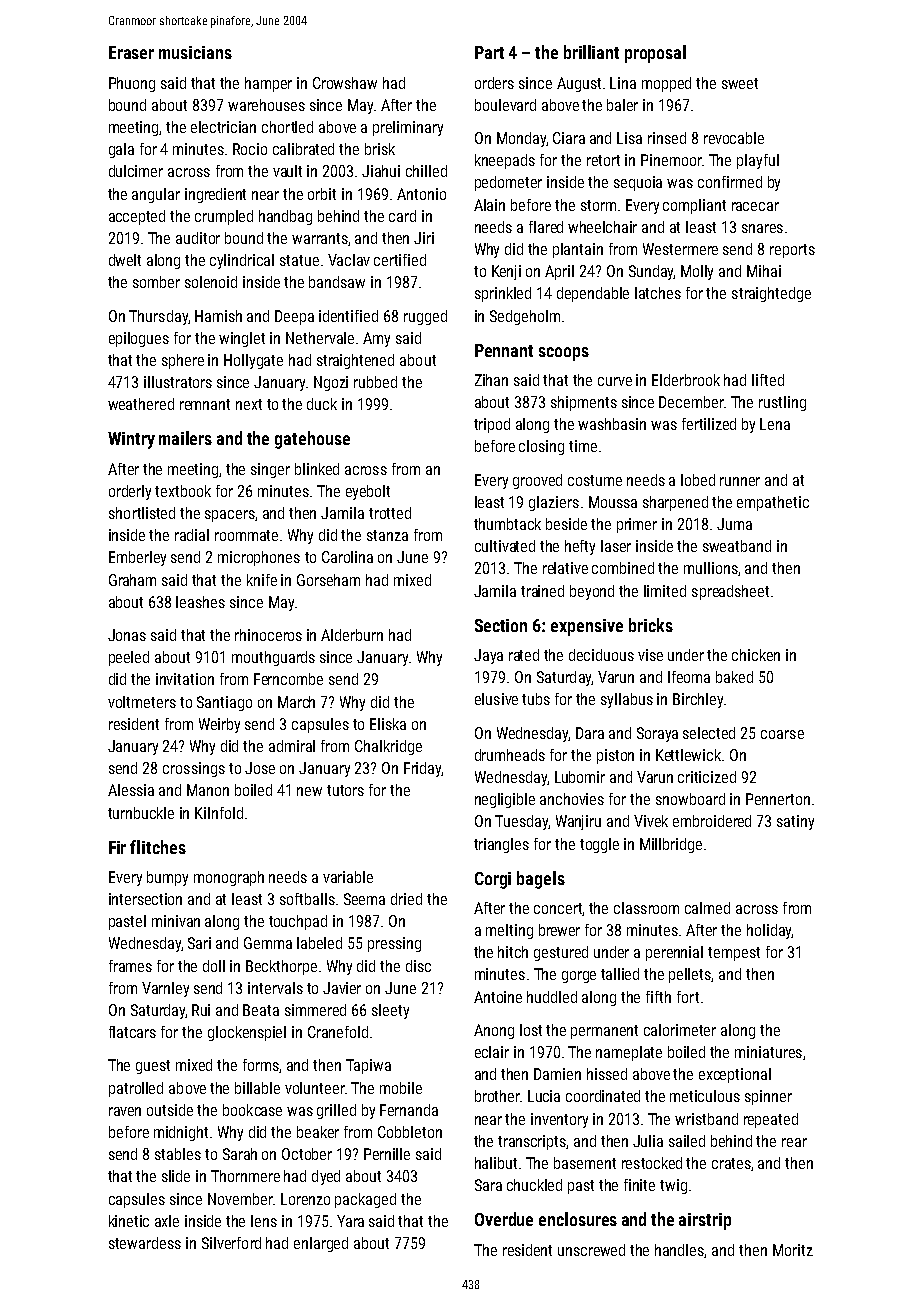 This screenshot has height=1308, width=924. Describe the element at coordinates (591, 52) in the screenshot. I see `brilliant` at that location.
